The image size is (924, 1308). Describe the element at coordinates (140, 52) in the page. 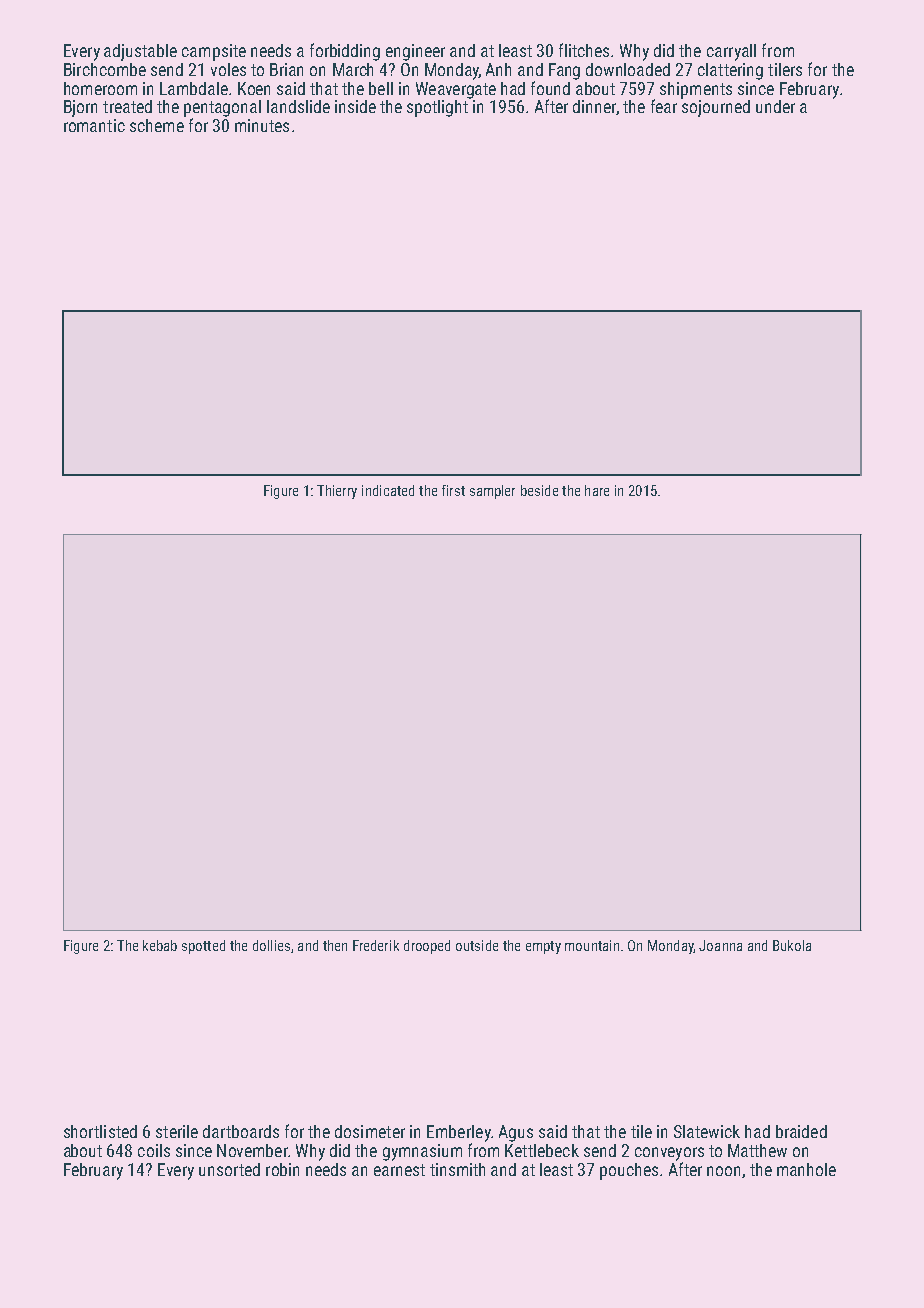

I see `adjustable` at that location.
